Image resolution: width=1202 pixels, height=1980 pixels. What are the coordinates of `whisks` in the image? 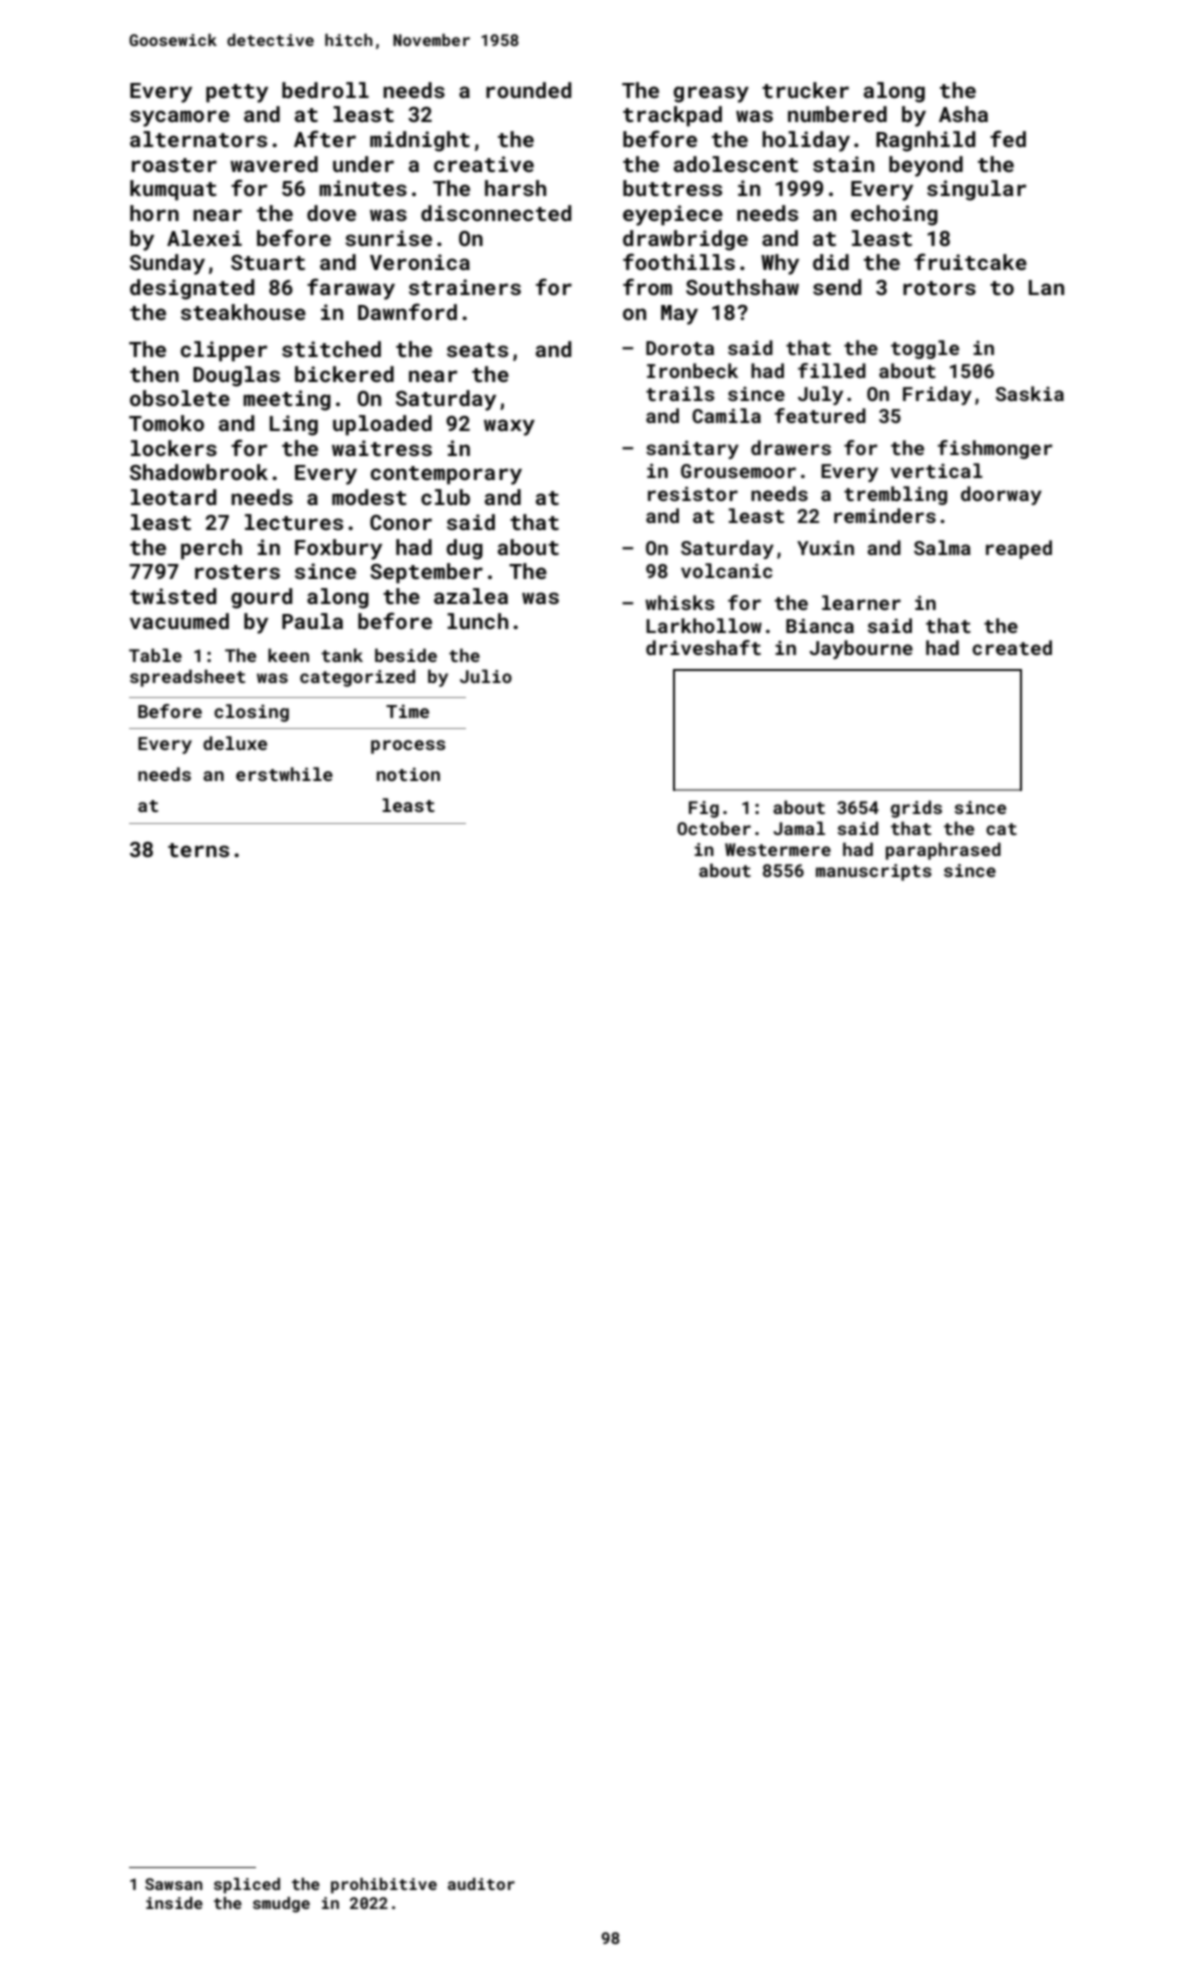 It's located at (679, 602).
